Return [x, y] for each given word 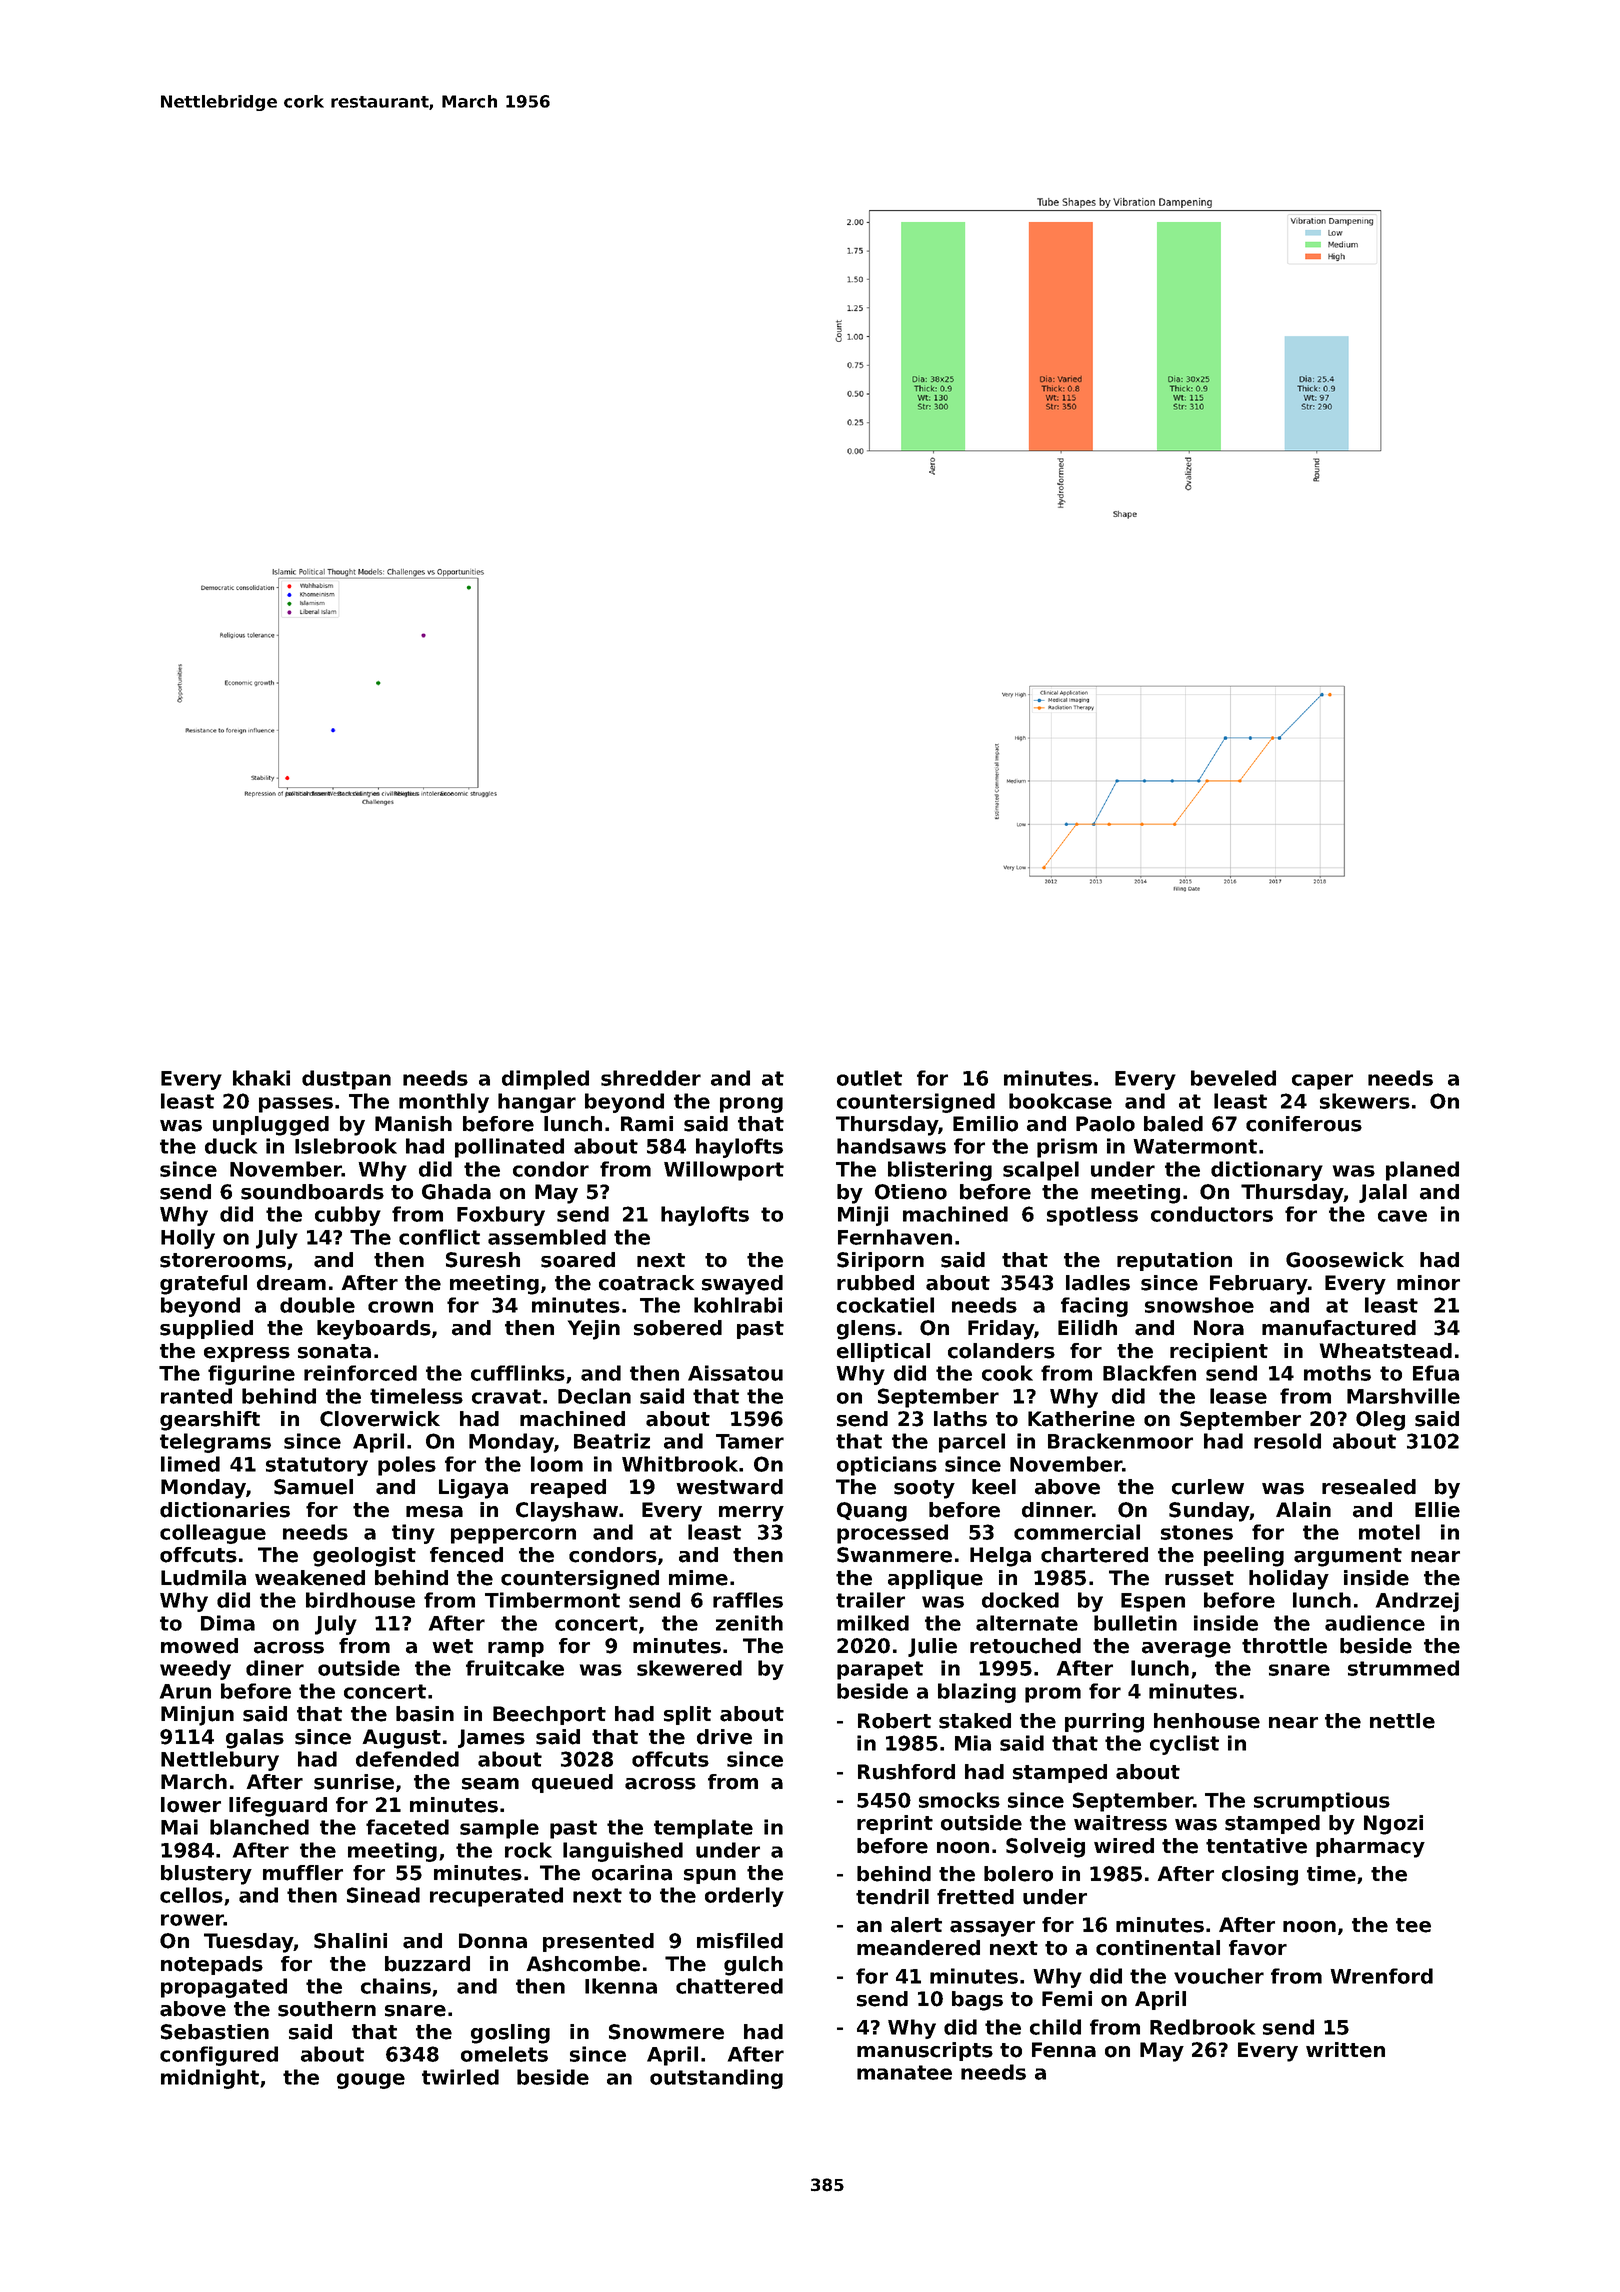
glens [866, 1330]
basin [425, 1714]
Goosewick [1345, 1260]
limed [190, 1464]
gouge [371, 2081]
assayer [992, 1929]
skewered [689, 1668]
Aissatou [735, 1373]
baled [1173, 1124]
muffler [303, 1873]
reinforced [360, 1373]
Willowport [724, 1171]
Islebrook [346, 1146]
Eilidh [1087, 1328]
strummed [1403, 1668]
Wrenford [1381, 1976]
